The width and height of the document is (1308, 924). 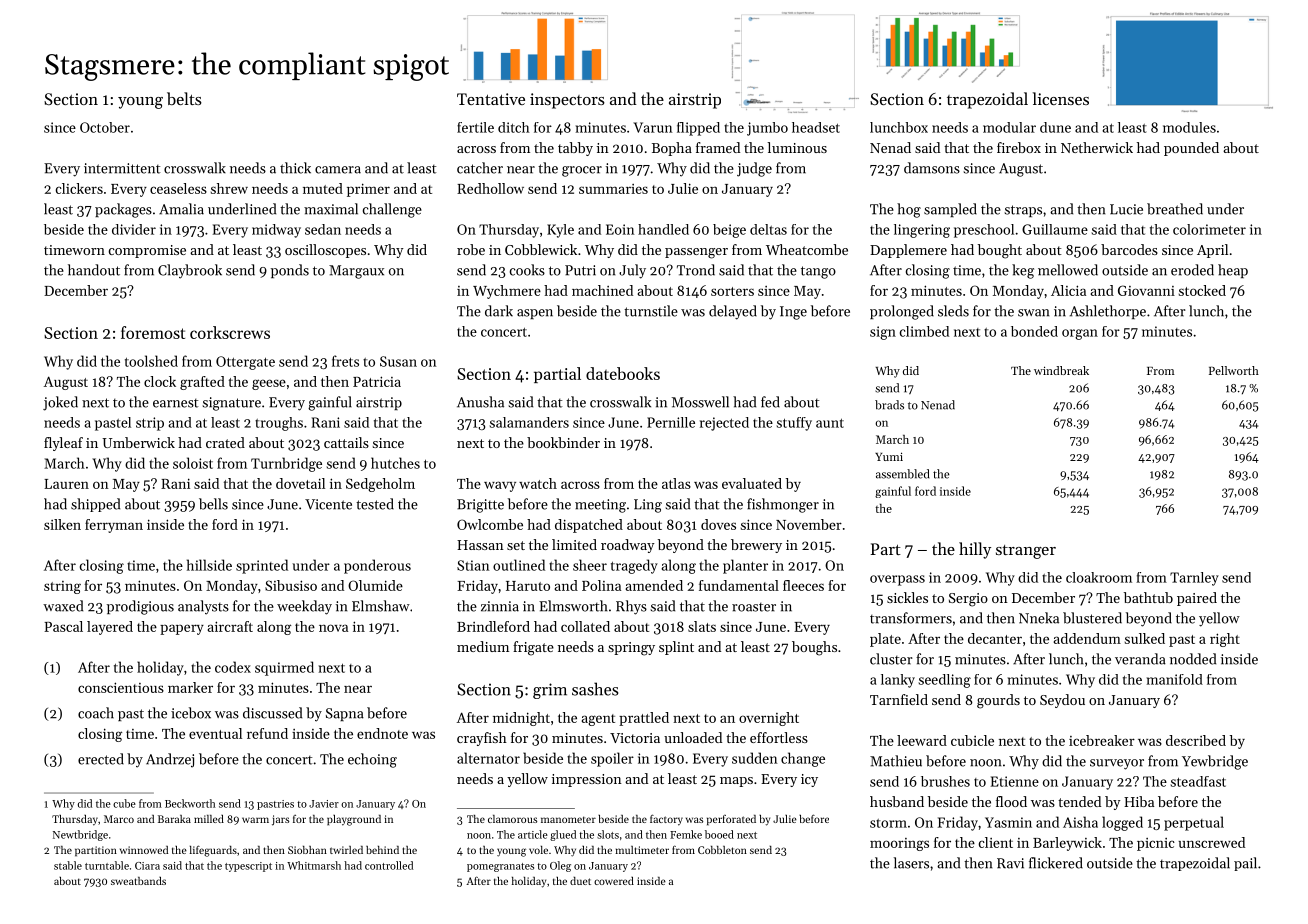 What do you see at coordinates (718, 524) in the document?
I see `doves` at bounding box center [718, 524].
